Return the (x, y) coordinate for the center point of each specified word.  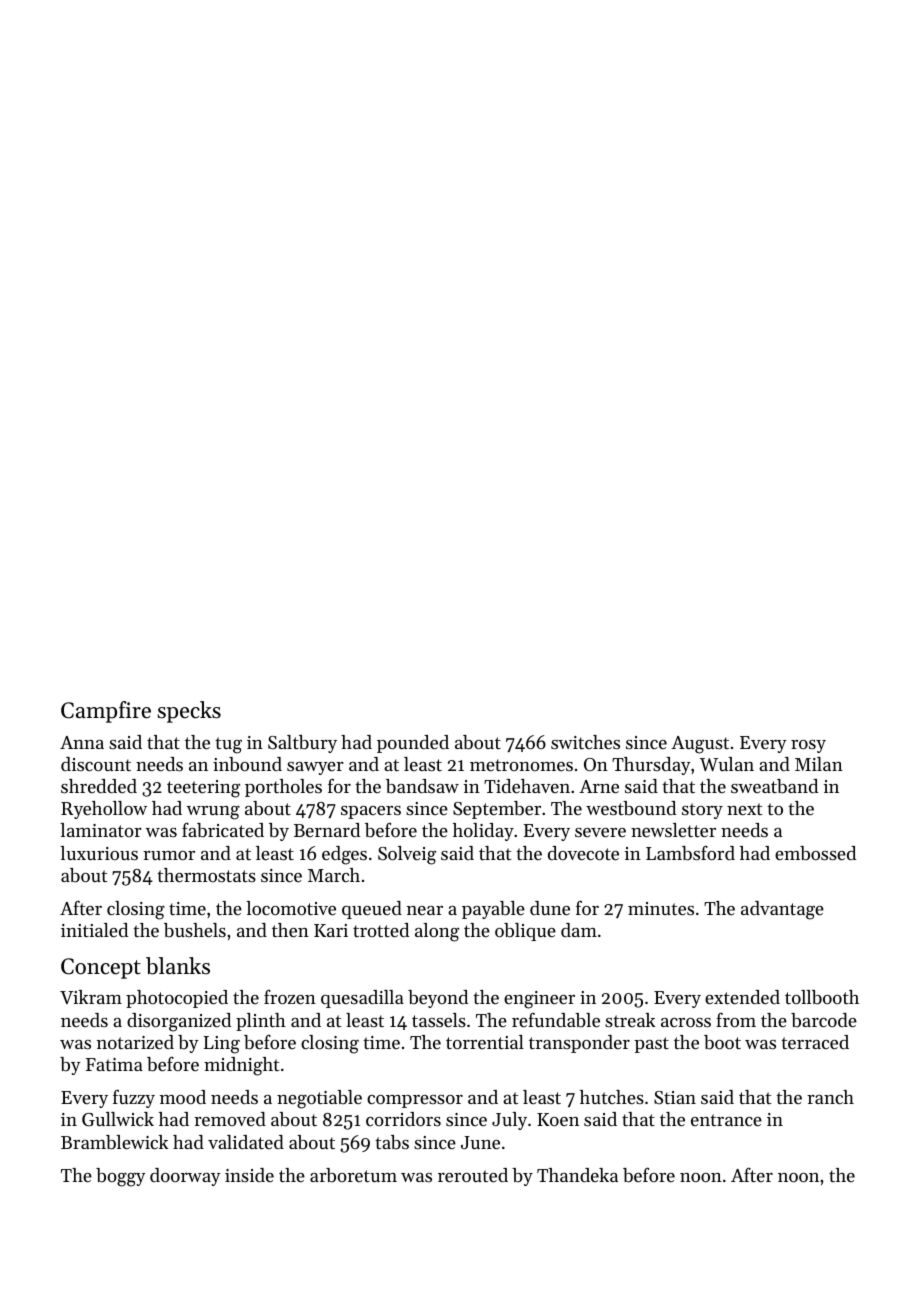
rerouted (473, 1175)
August (700, 745)
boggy (121, 1177)
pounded (413, 744)
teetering (203, 789)
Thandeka (577, 1175)
